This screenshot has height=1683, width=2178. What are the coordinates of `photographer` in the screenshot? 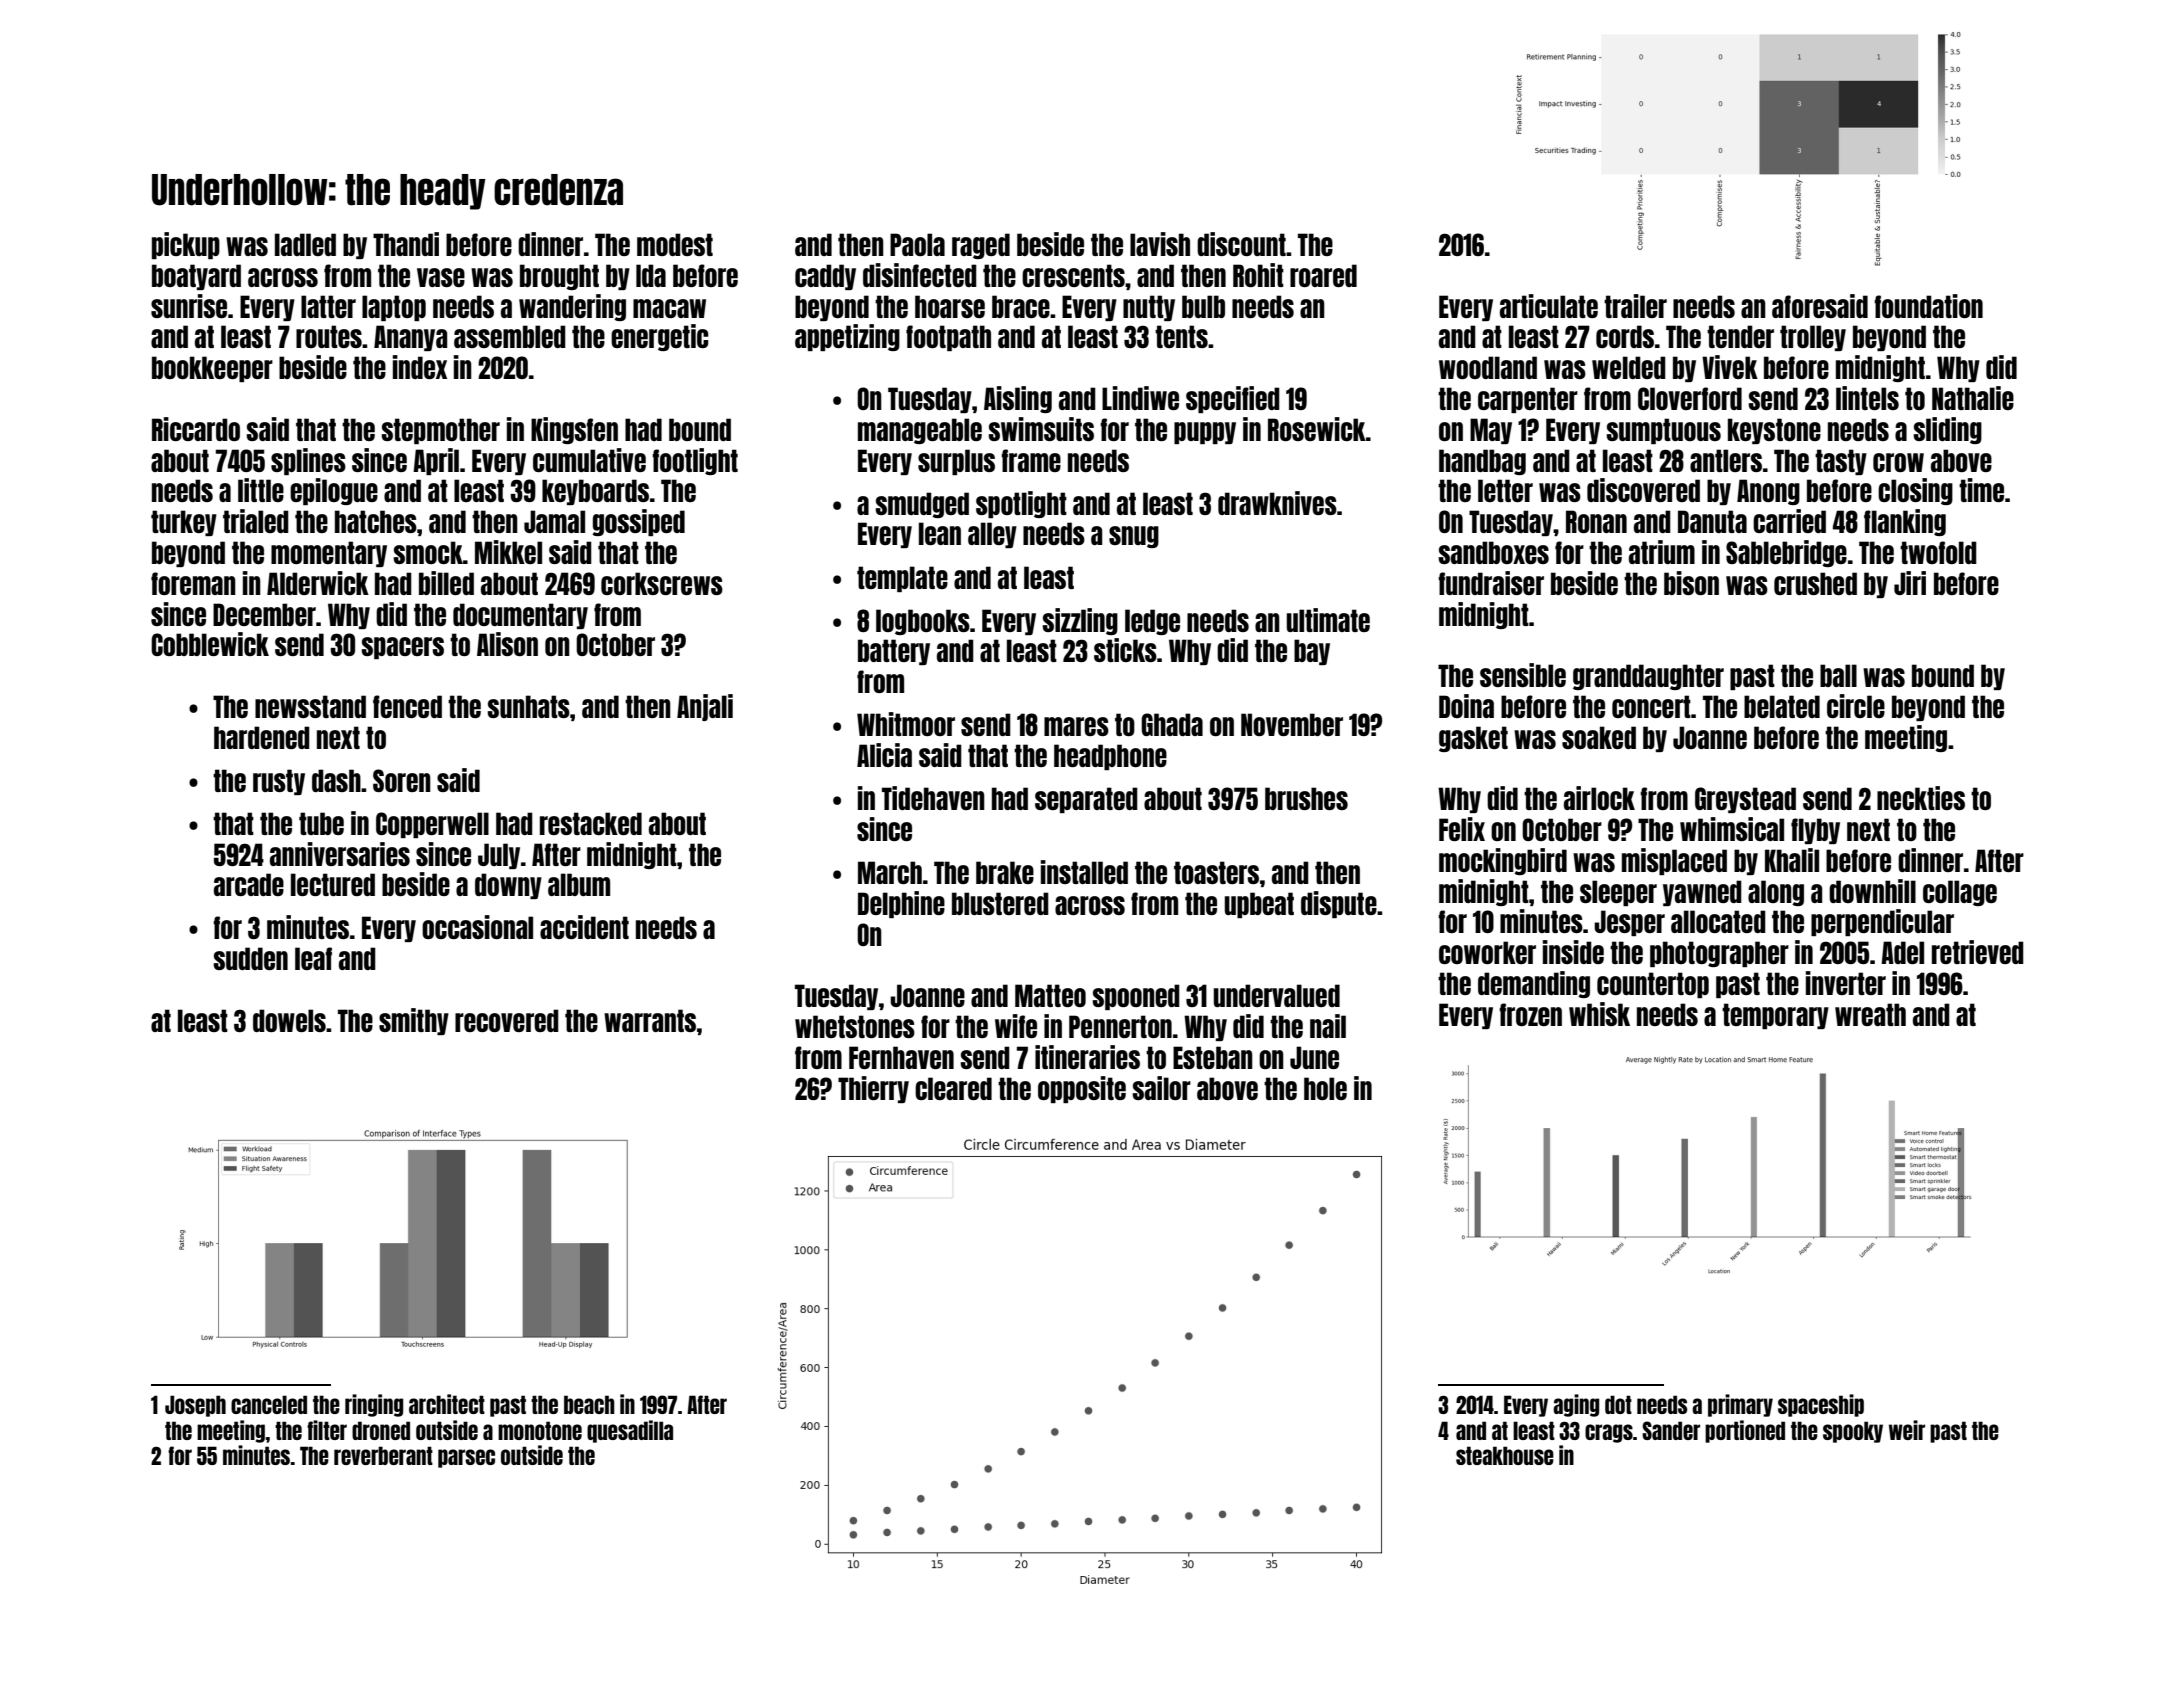 It's located at (1719, 954).
